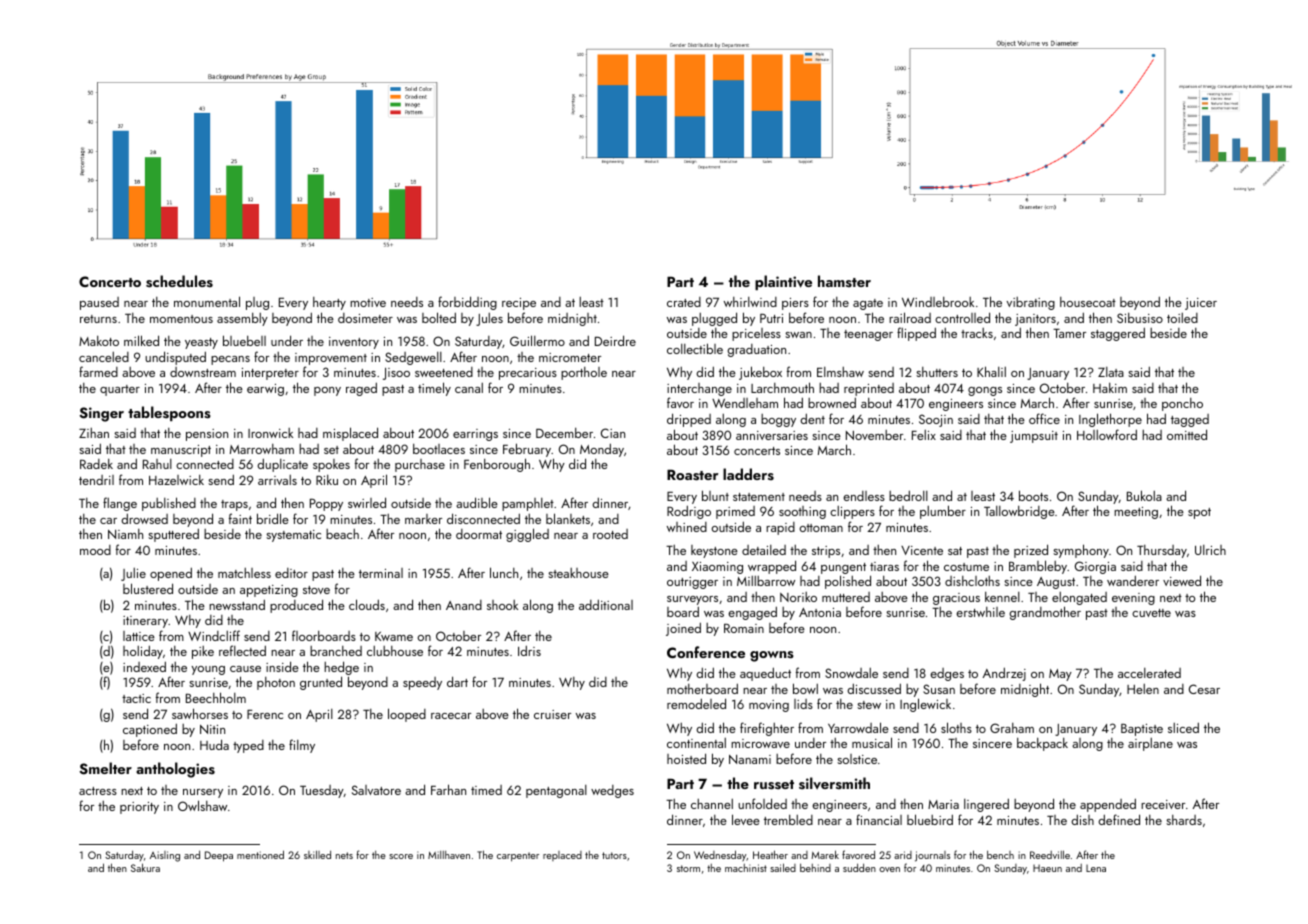 The width and height of the document is (1308, 924). Describe the element at coordinates (336, 651) in the document. I see `branched` at that location.
